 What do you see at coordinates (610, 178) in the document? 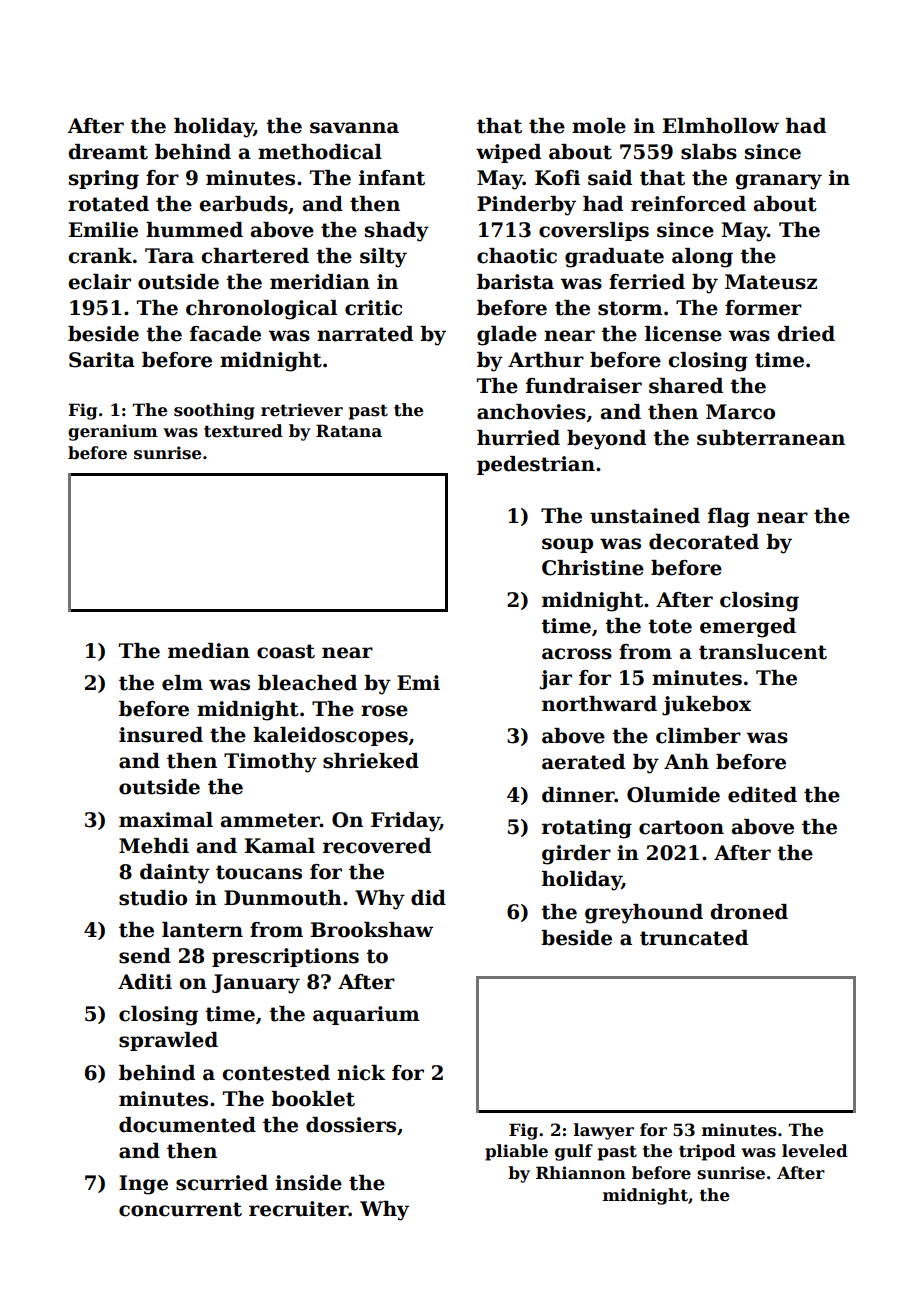
I see `said` at bounding box center [610, 178].
